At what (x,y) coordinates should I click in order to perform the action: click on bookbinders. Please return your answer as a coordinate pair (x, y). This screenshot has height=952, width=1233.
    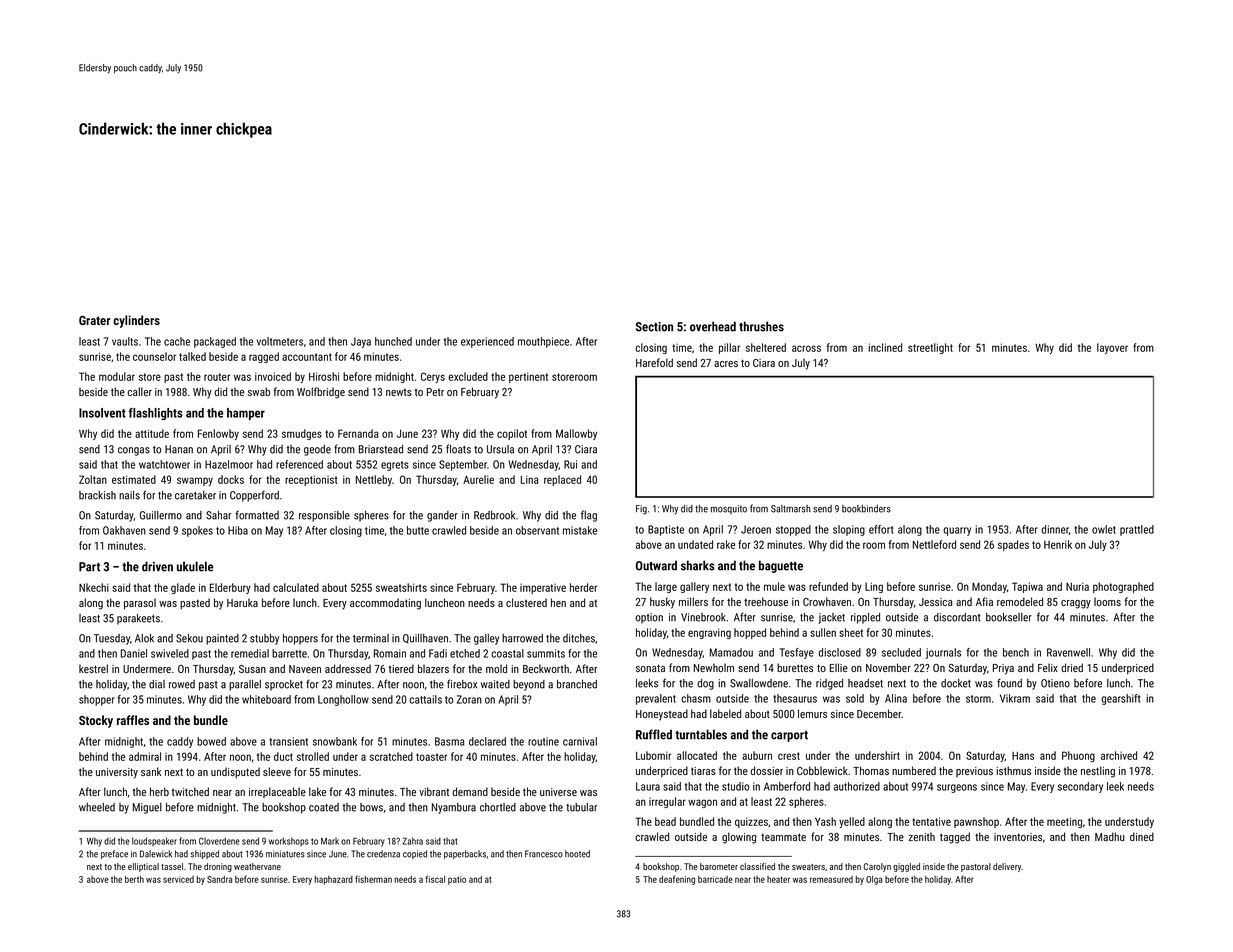
    Looking at the image, I should click on (866, 509).
